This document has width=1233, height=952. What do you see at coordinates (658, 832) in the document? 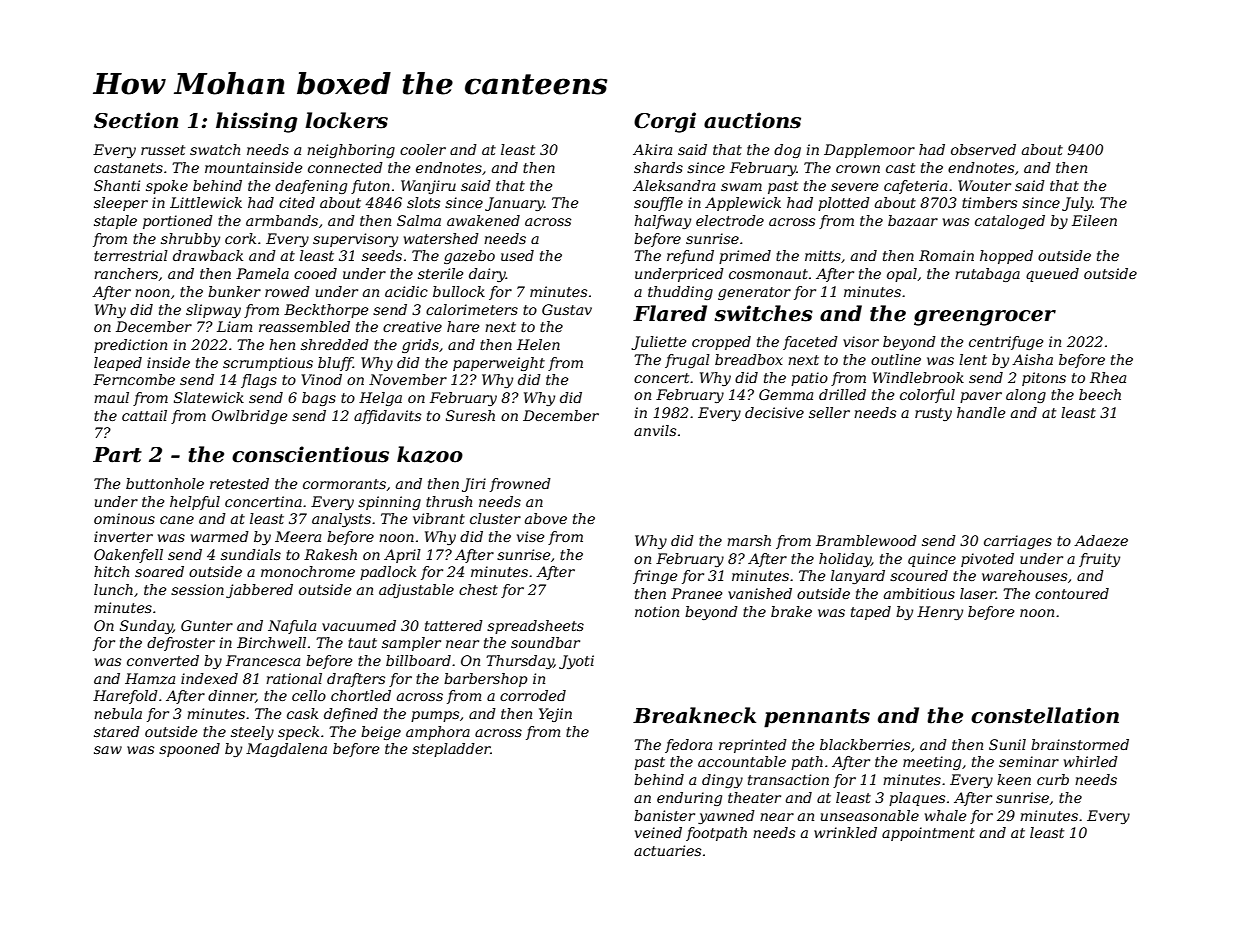
I see `veined` at bounding box center [658, 832].
